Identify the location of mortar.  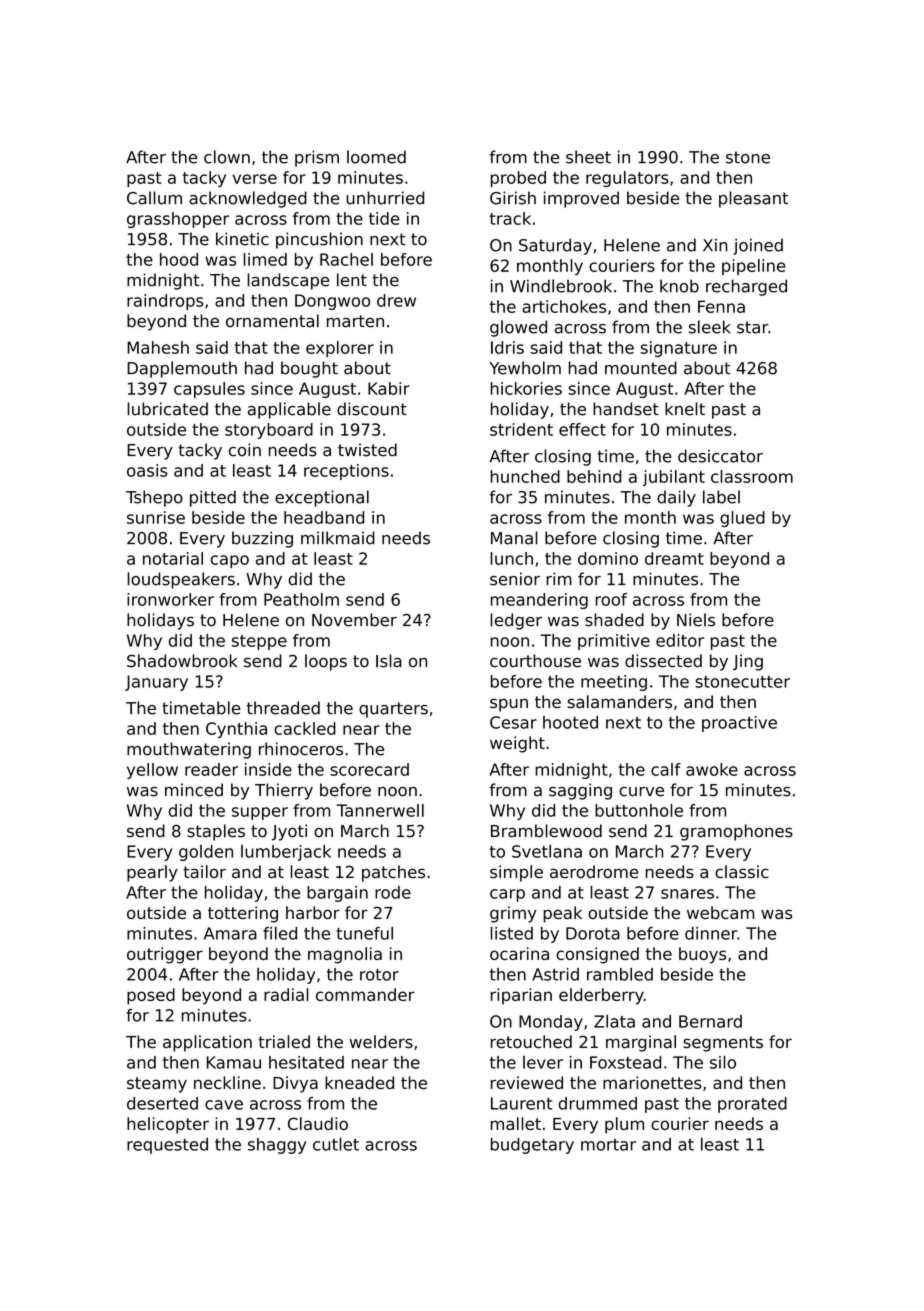
(608, 1145).
